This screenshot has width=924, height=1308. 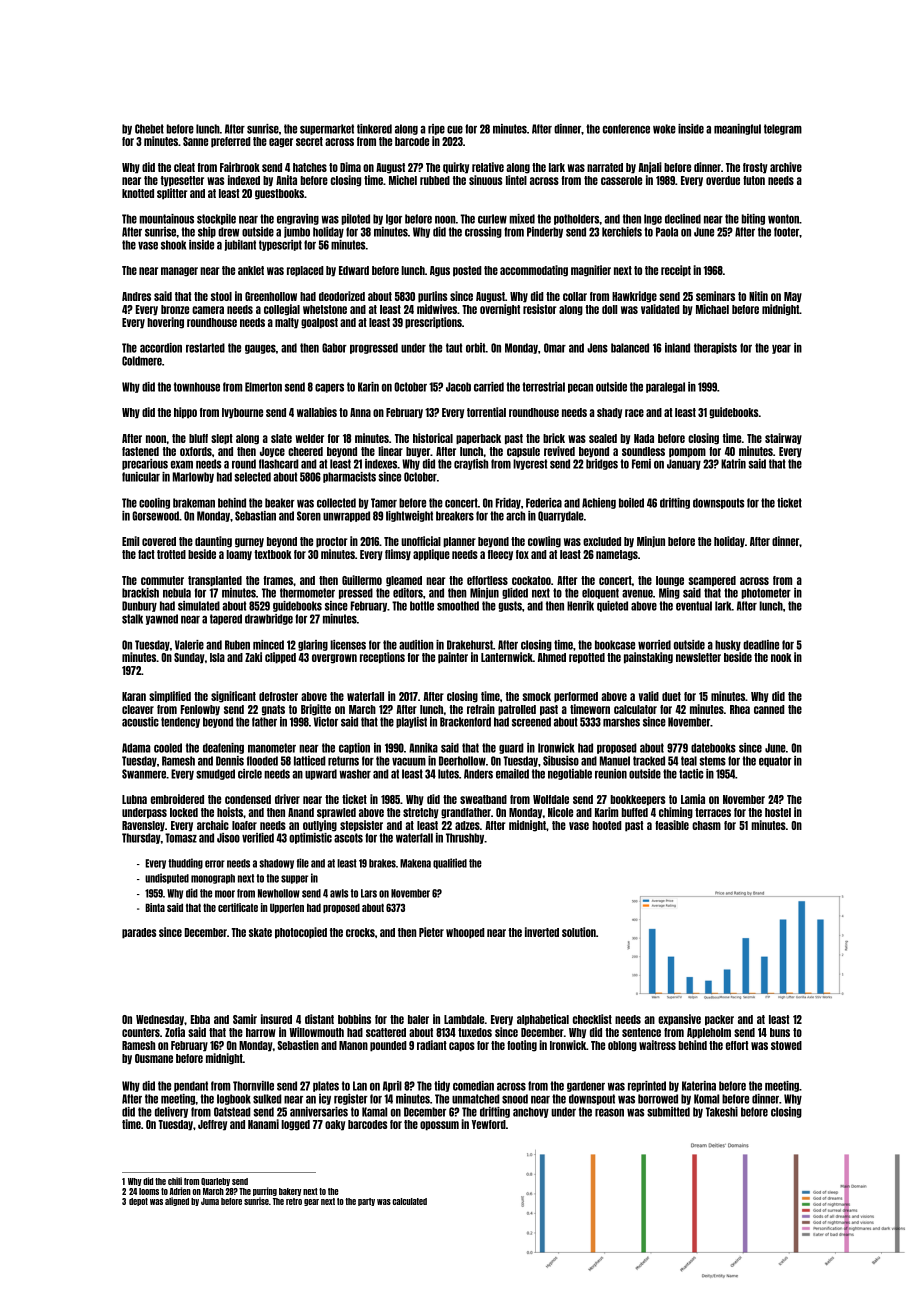 What do you see at coordinates (781, 349) in the screenshot?
I see `year` at bounding box center [781, 349].
